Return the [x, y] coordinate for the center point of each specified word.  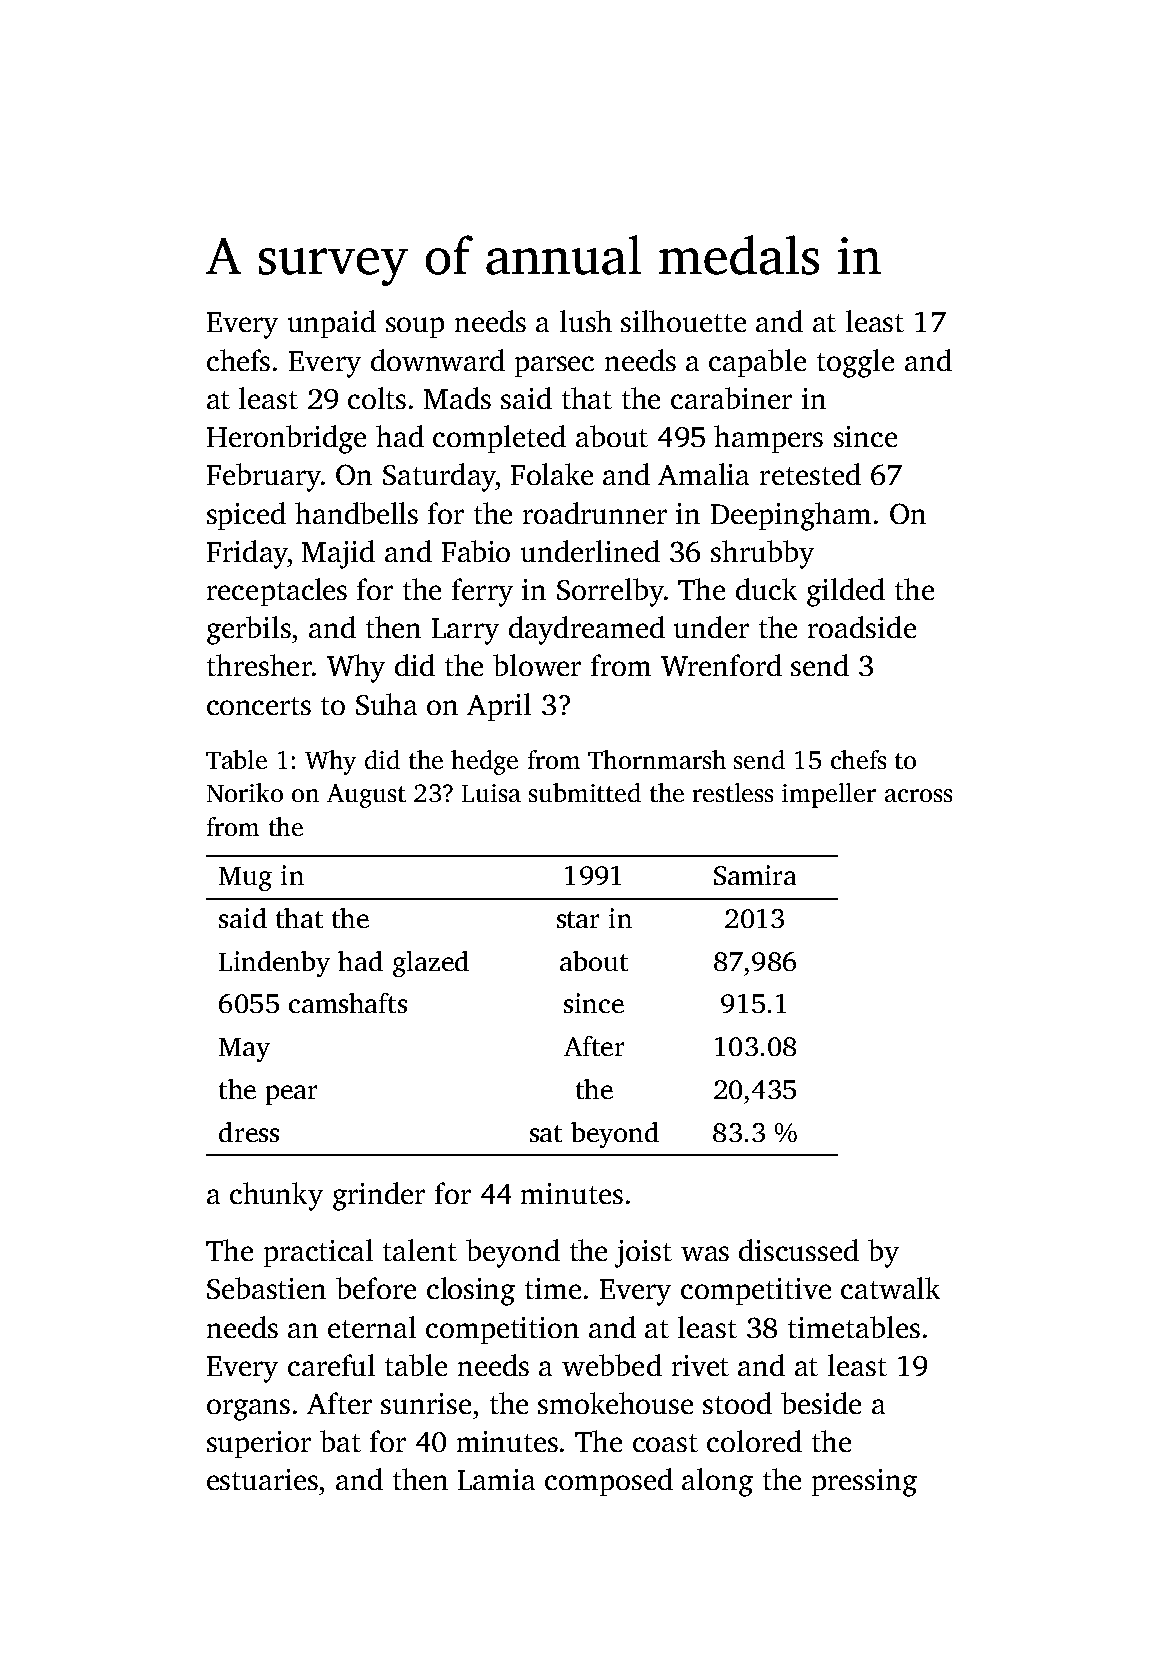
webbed [612, 1365]
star [578, 919]
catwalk [890, 1288]
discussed [799, 1250]
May [244, 1050]
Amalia [703, 474]
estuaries [262, 1479]
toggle [855, 363]
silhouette [683, 321]
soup [415, 327]
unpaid [332, 324]
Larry [465, 631]
